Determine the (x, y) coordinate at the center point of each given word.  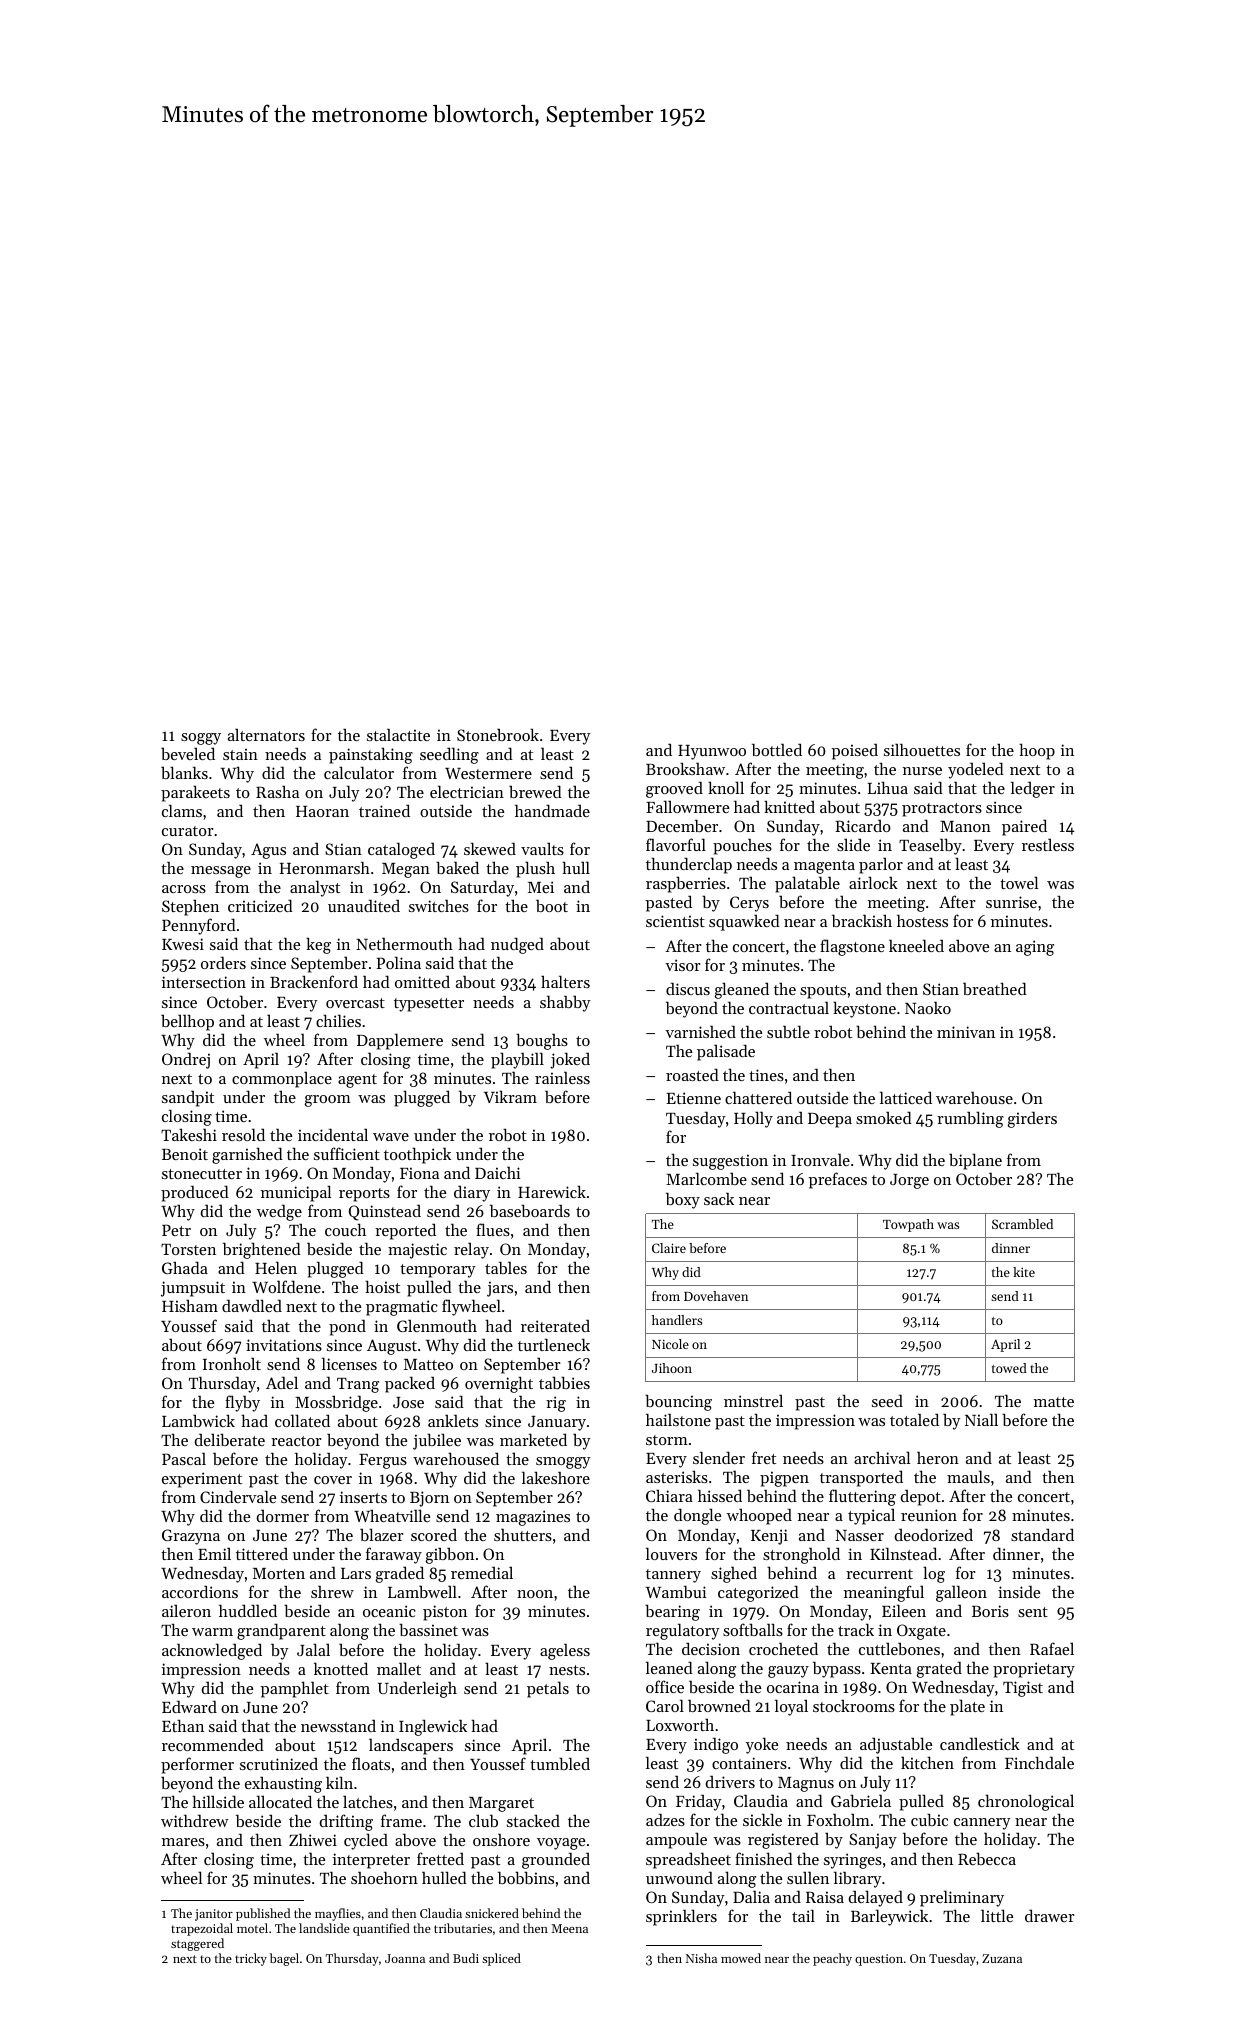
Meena (570, 1928)
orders (223, 962)
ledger (1033, 789)
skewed (490, 848)
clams (182, 810)
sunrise (1011, 902)
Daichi (497, 1173)
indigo (716, 1745)
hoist (382, 1286)
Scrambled (1022, 1224)
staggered (197, 1944)
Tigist (1023, 1689)
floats (371, 1763)
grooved (674, 789)
